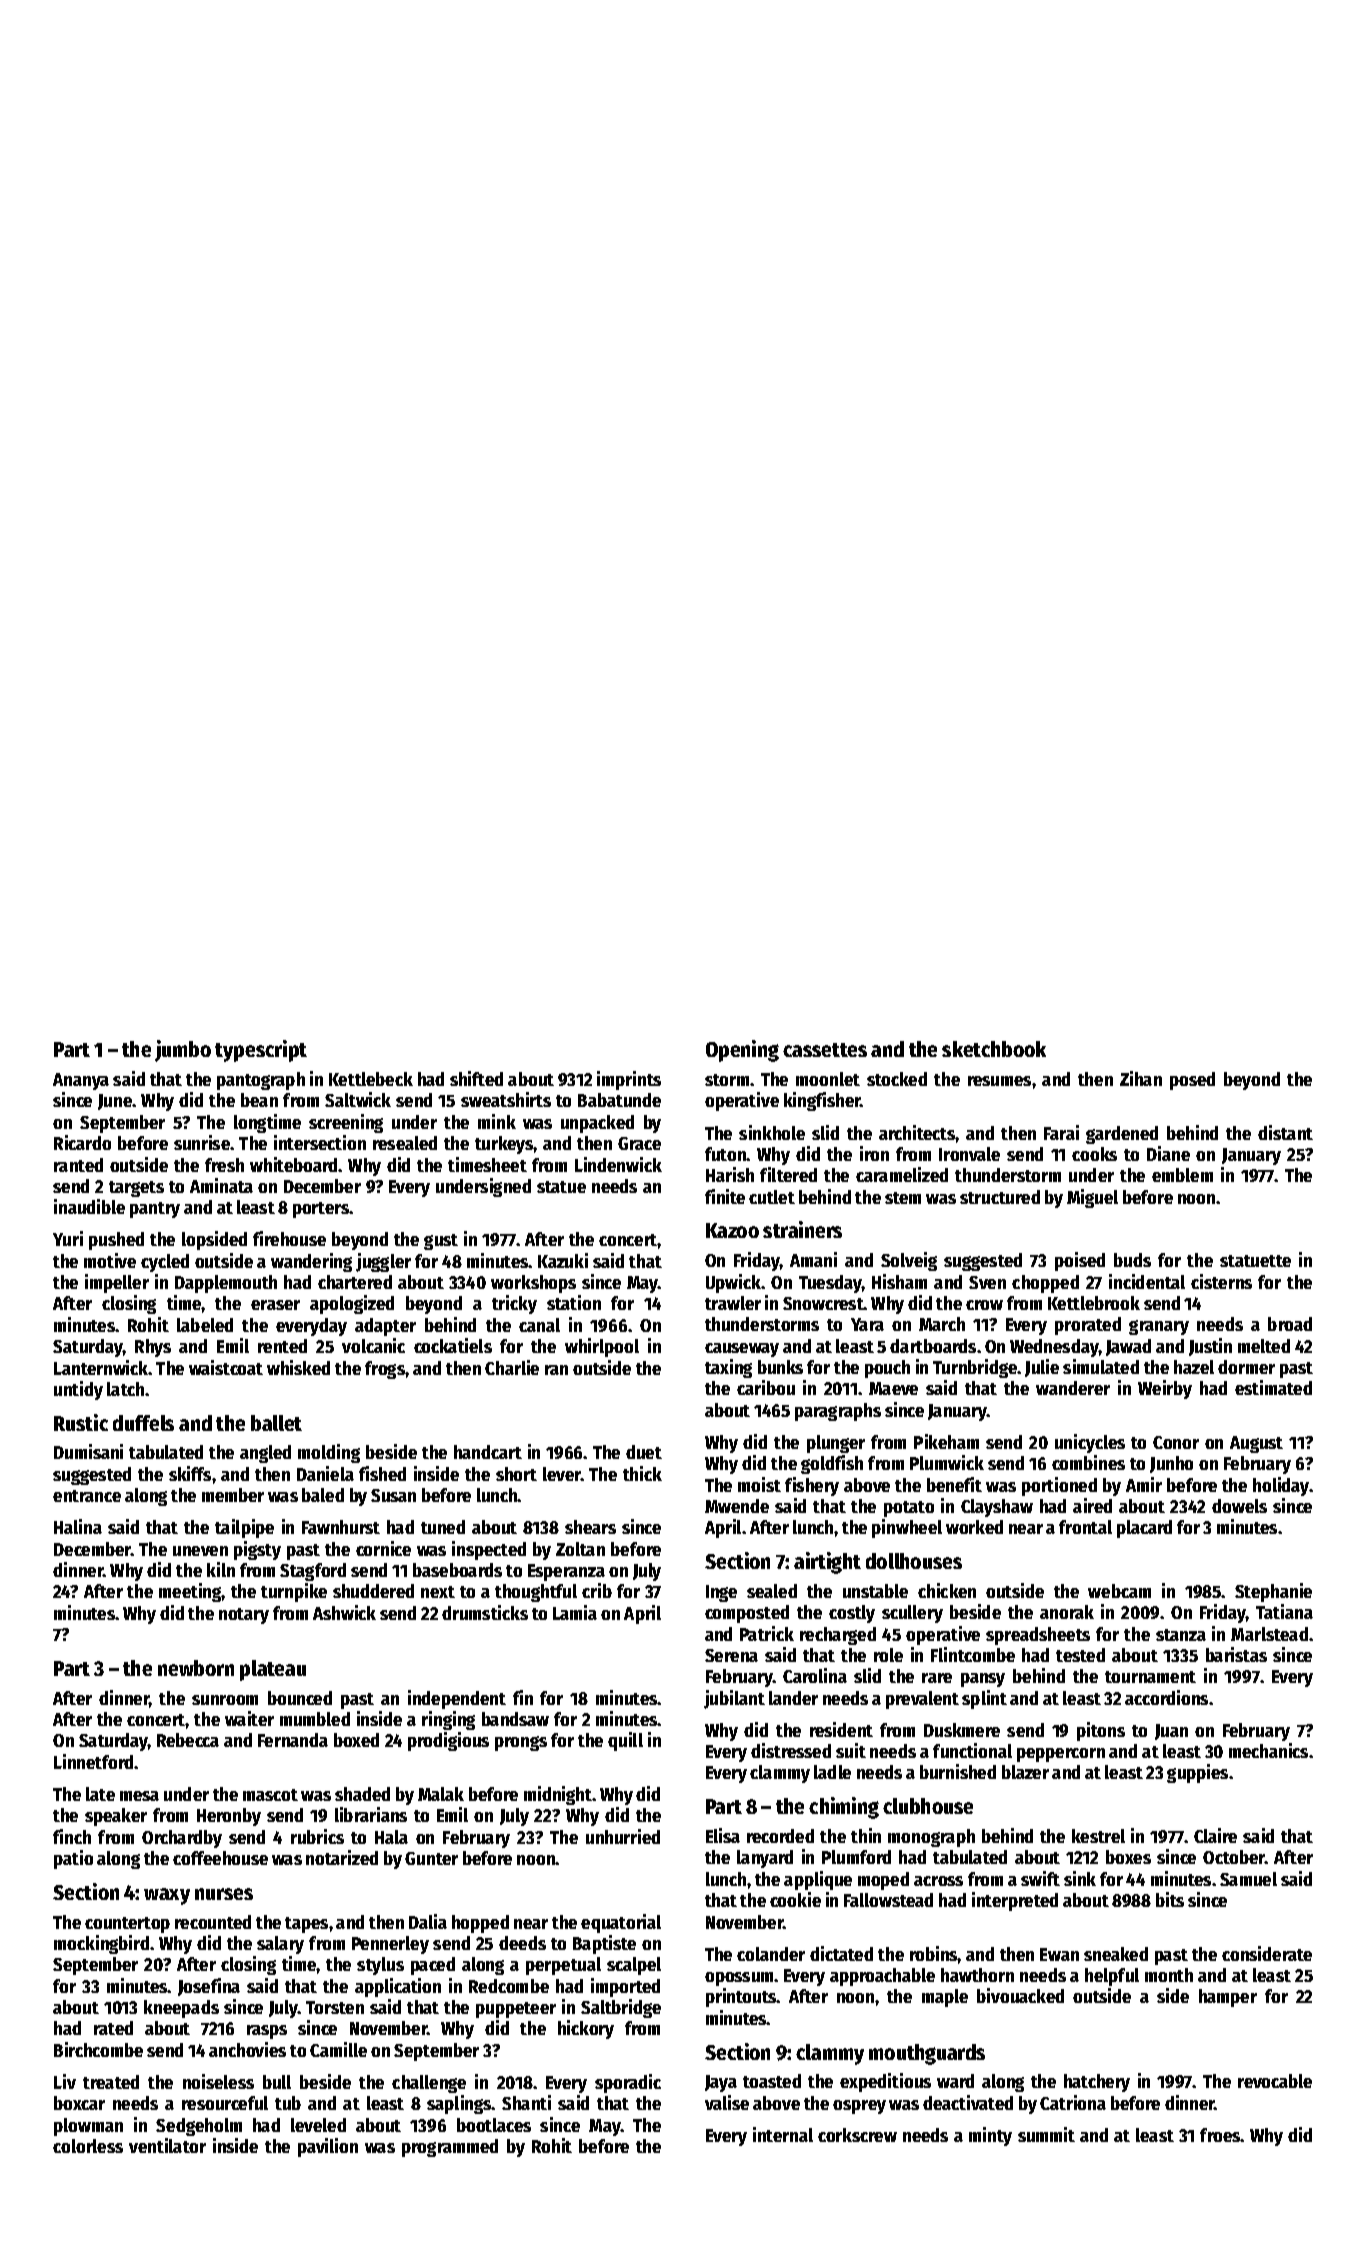  I want to click on Sedgeholm, so click(199, 2127).
